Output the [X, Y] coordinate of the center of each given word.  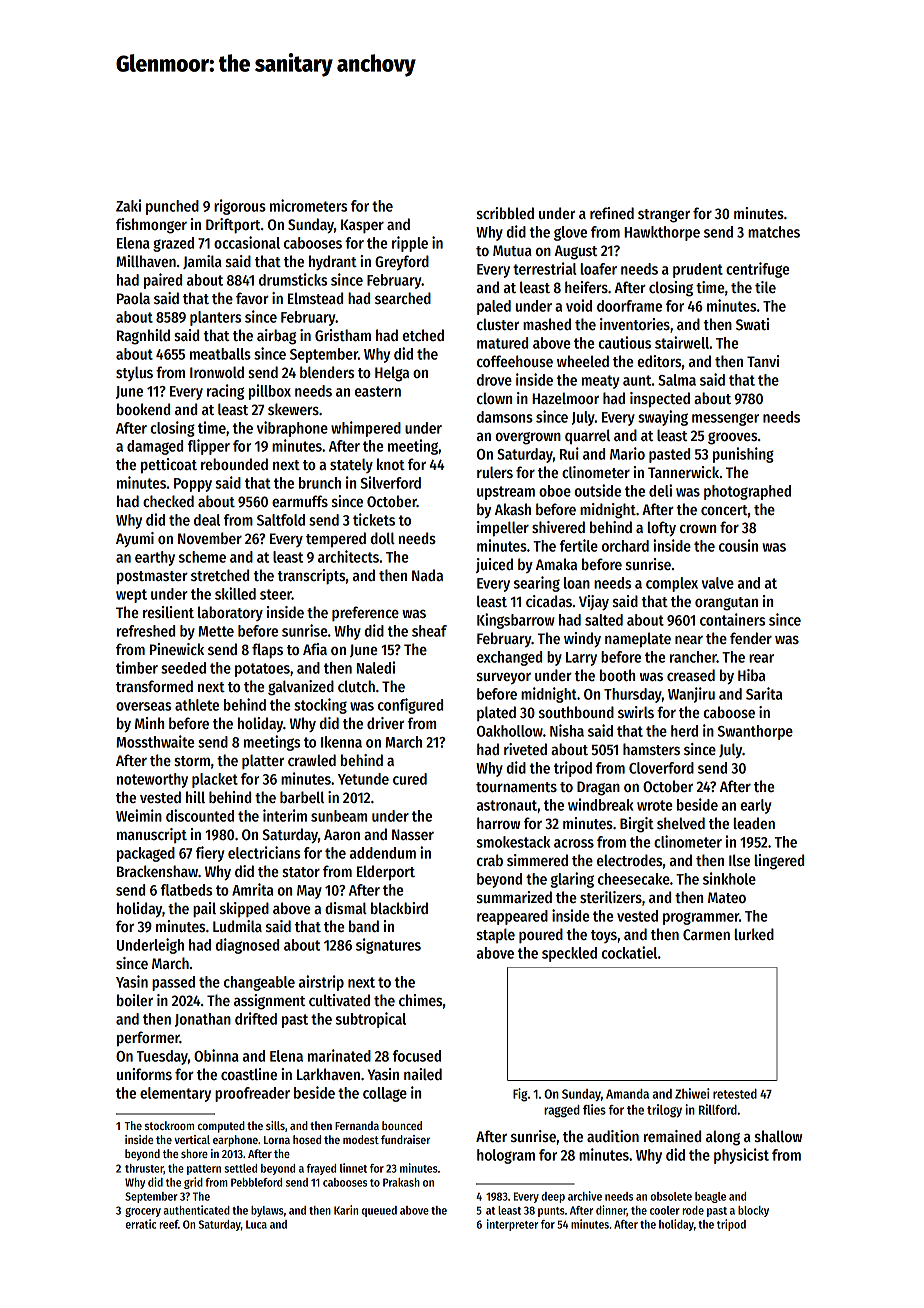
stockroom [169, 1125]
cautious [624, 342]
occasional [247, 242]
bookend [143, 409]
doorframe [629, 306]
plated [496, 713]
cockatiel [629, 952]
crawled [312, 760]
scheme [202, 557]
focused [417, 1056]
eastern [378, 391]
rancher [693, 657]
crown [698, 528]
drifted [256, 1018]
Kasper [362, 226]
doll [383, 538]
